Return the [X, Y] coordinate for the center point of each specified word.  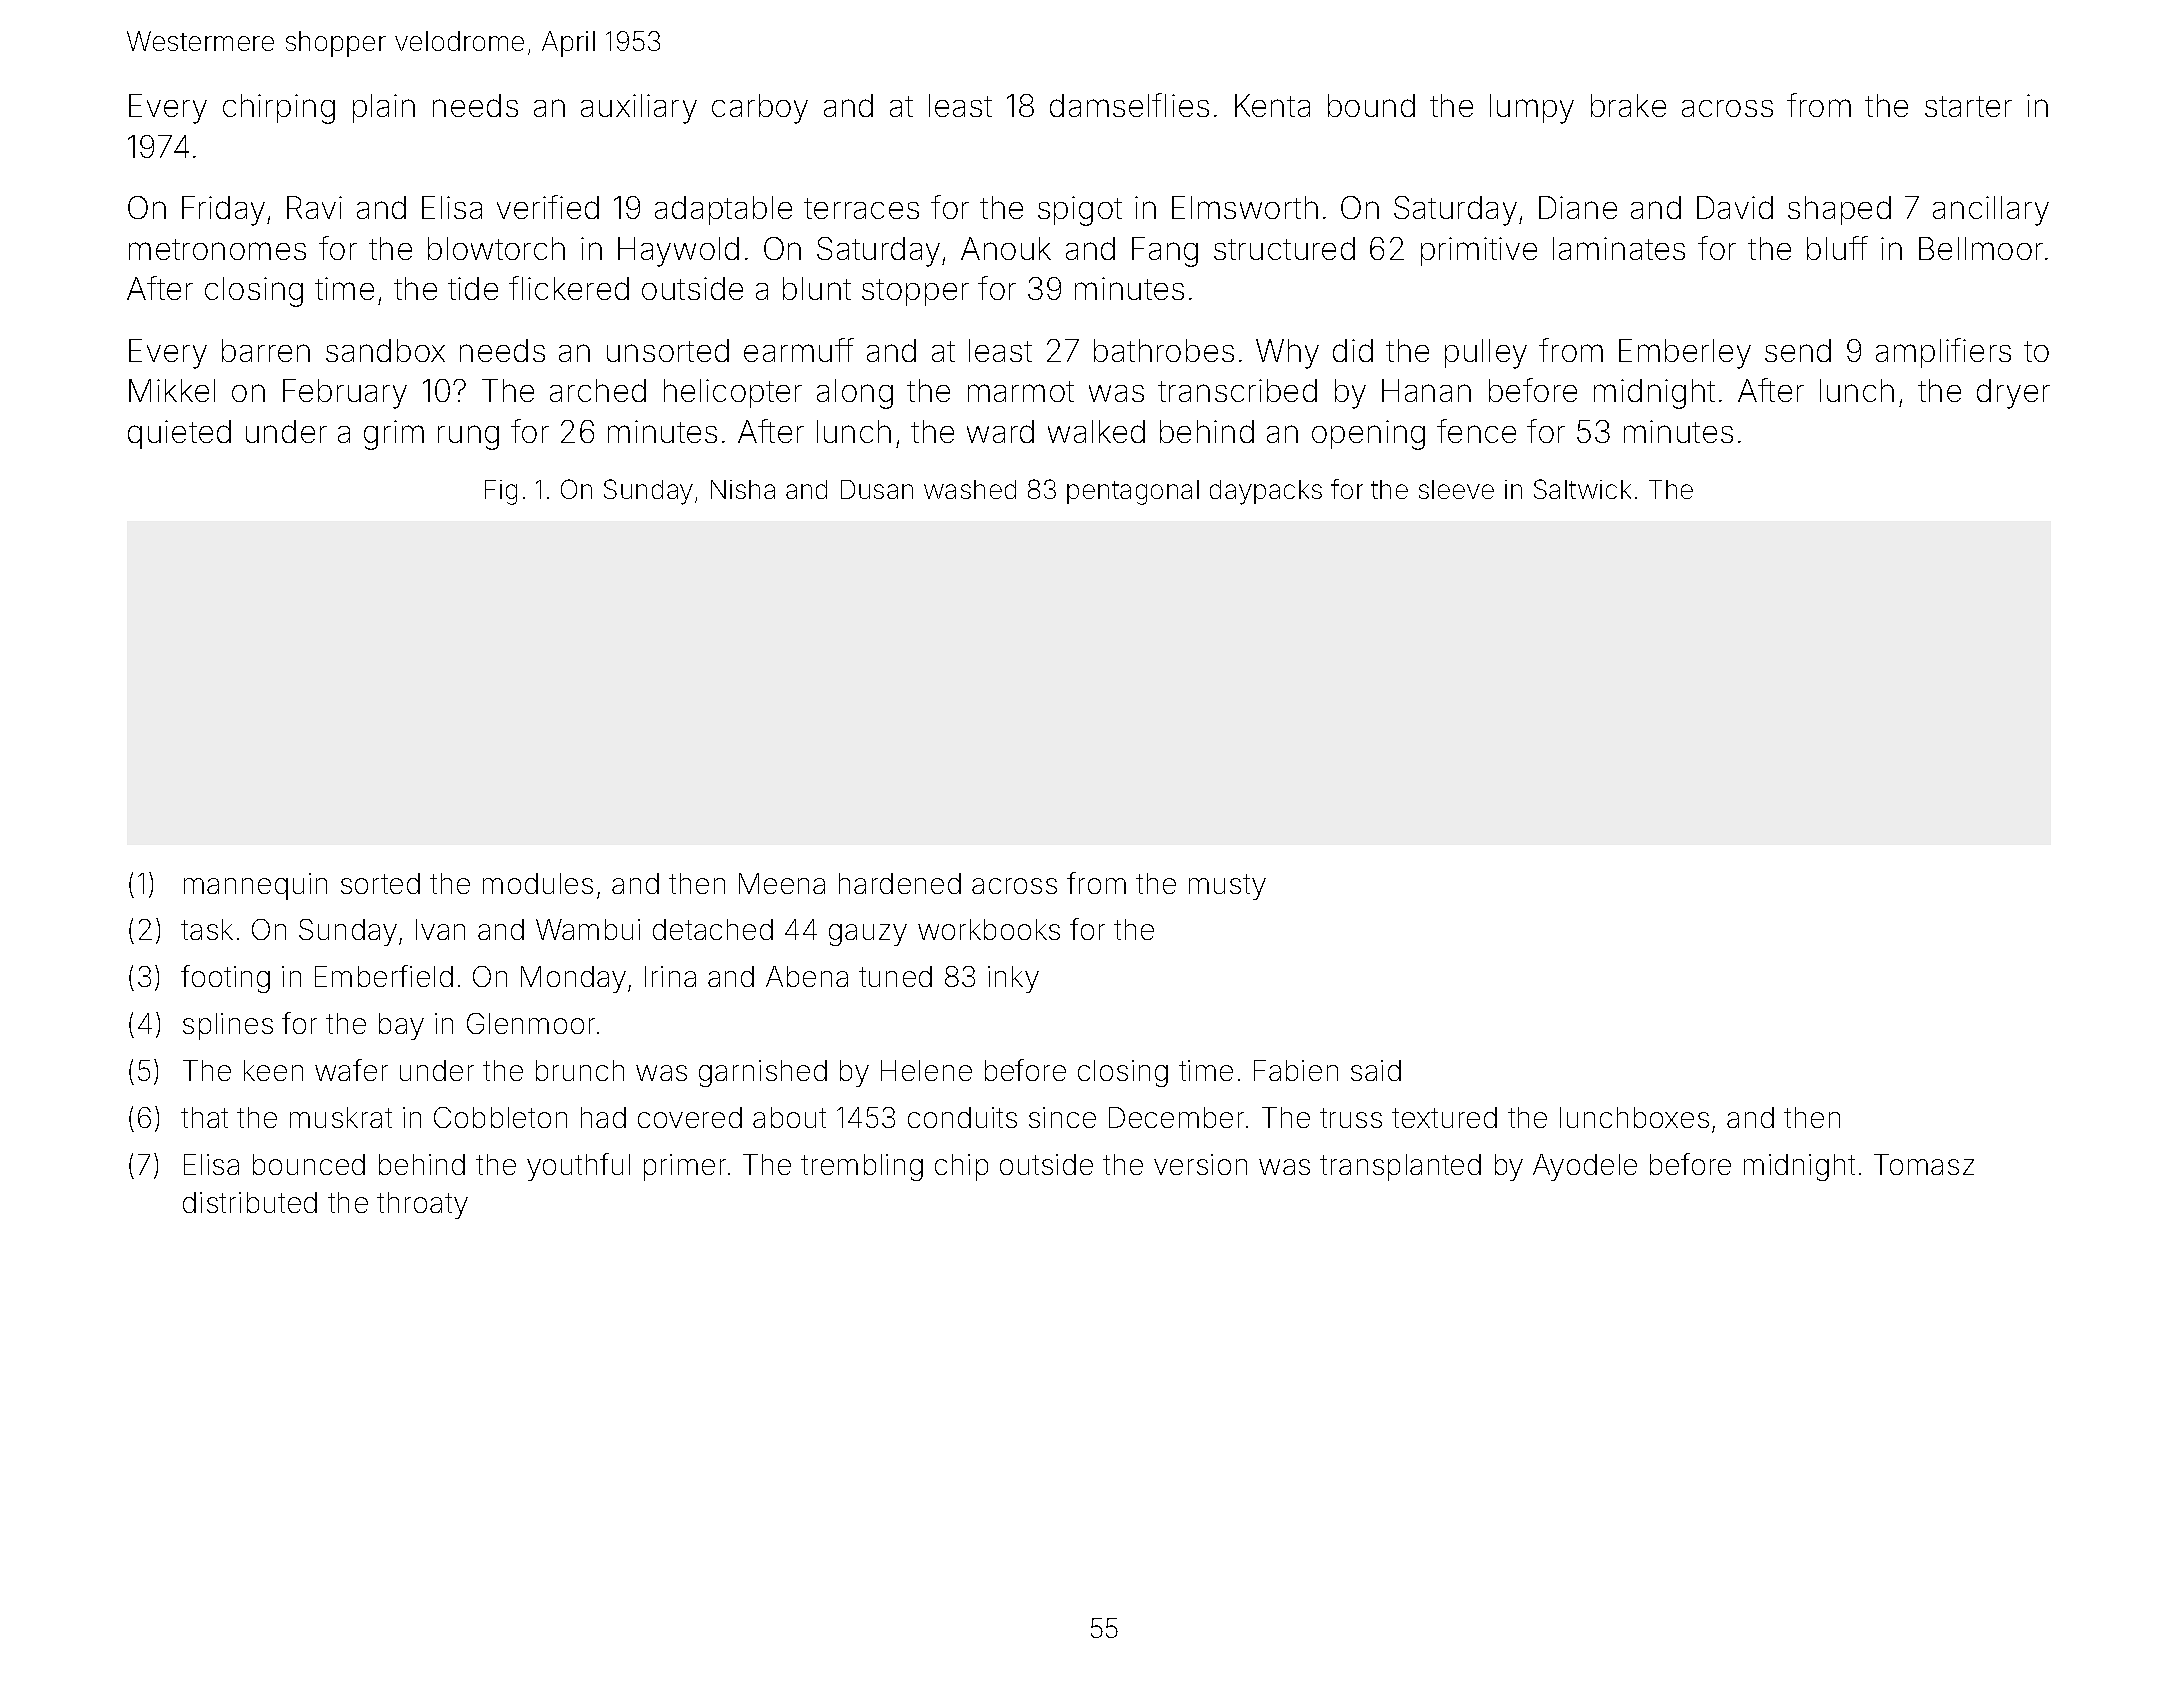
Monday [573, 979]
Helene [926, 1070]
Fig [501, 492]
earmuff [799, 350]
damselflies [1129, 105]
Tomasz [1924, 1164]
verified [548, 207]
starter [1968, 106]
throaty [422, 1205]
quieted [179, 434]
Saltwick [1582, 489]
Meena [782, 883]
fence [1476, 431]
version [1200, 1164]
